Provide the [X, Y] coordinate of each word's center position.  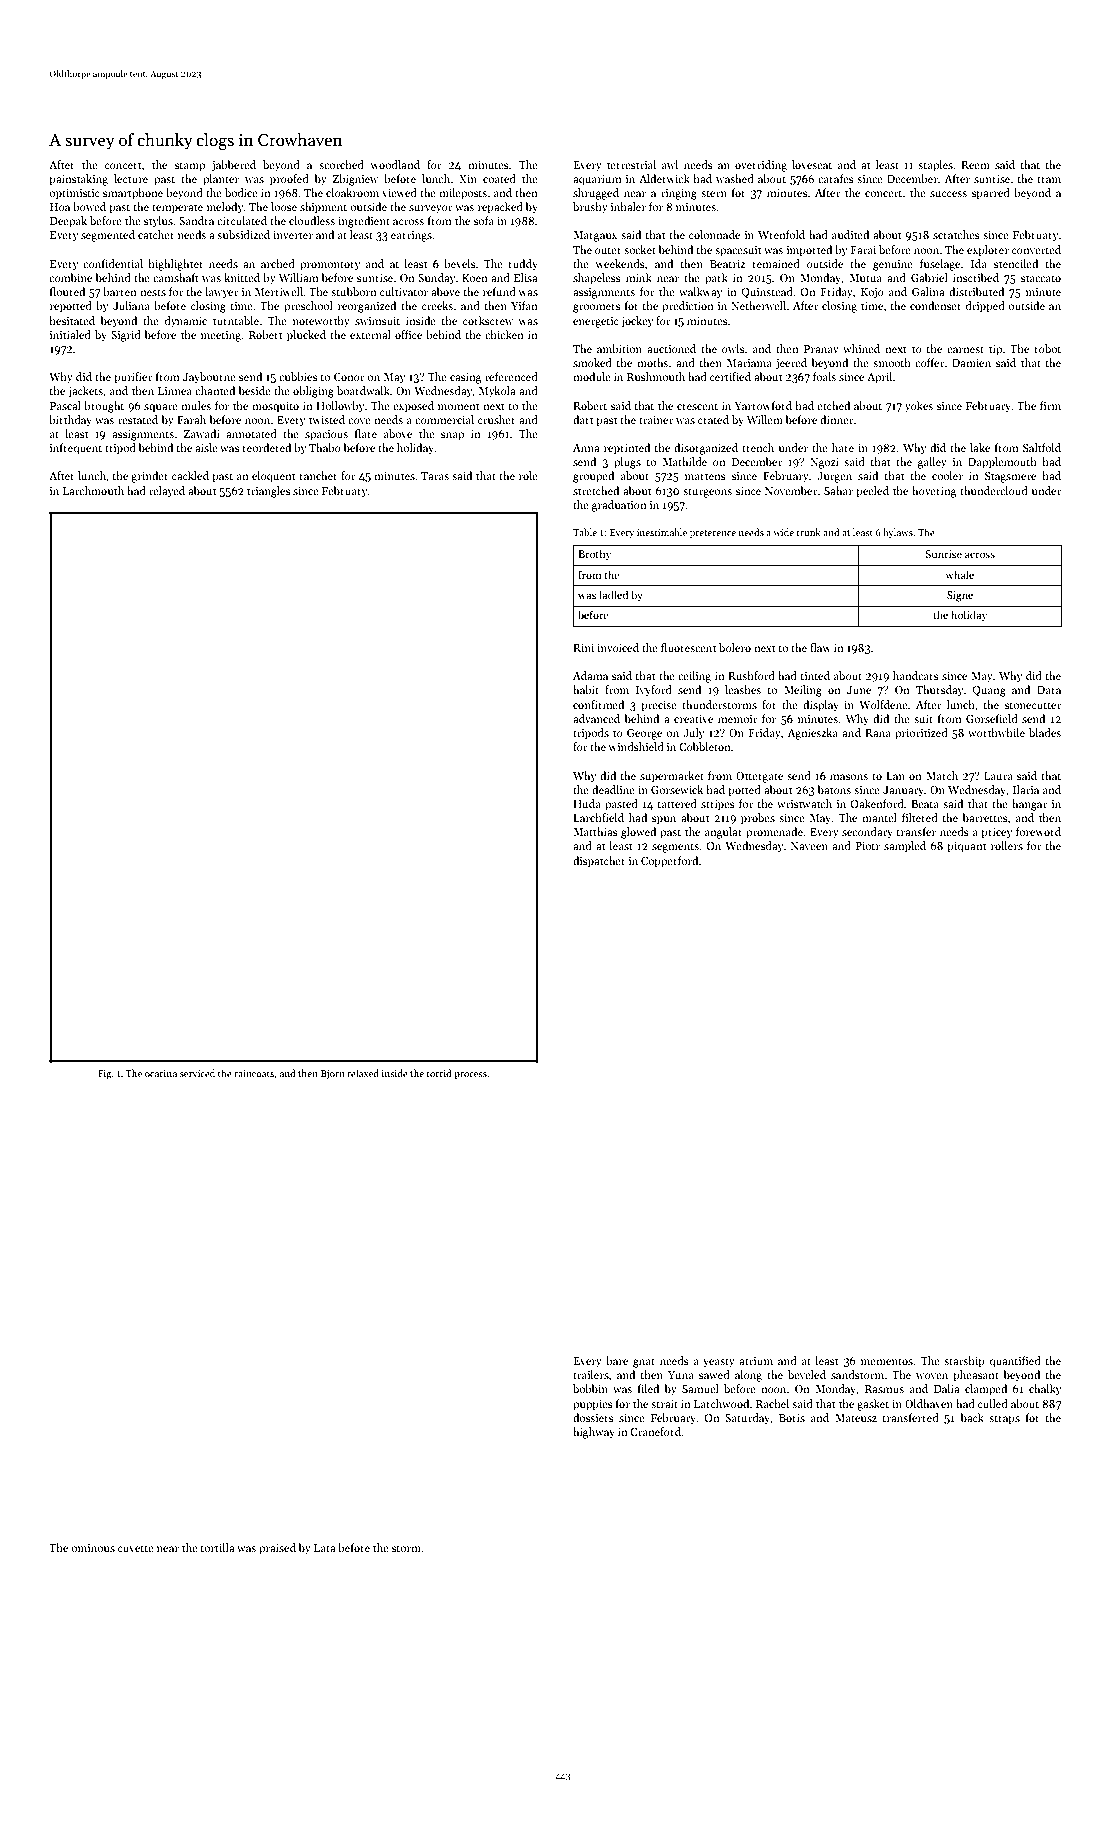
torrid [439, 1073]
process [470, 1075]
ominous [93, 1548]
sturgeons [707, 493]
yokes [919, 407]
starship [964, 1362]
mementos [887, 1361]
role [528, 475]
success [948, 194]
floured [67, 291]
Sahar [838, 490]
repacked [500, 208]
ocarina [161, 1073]
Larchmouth [93, 490]
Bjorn [333, 1074]
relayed [167, 492]
